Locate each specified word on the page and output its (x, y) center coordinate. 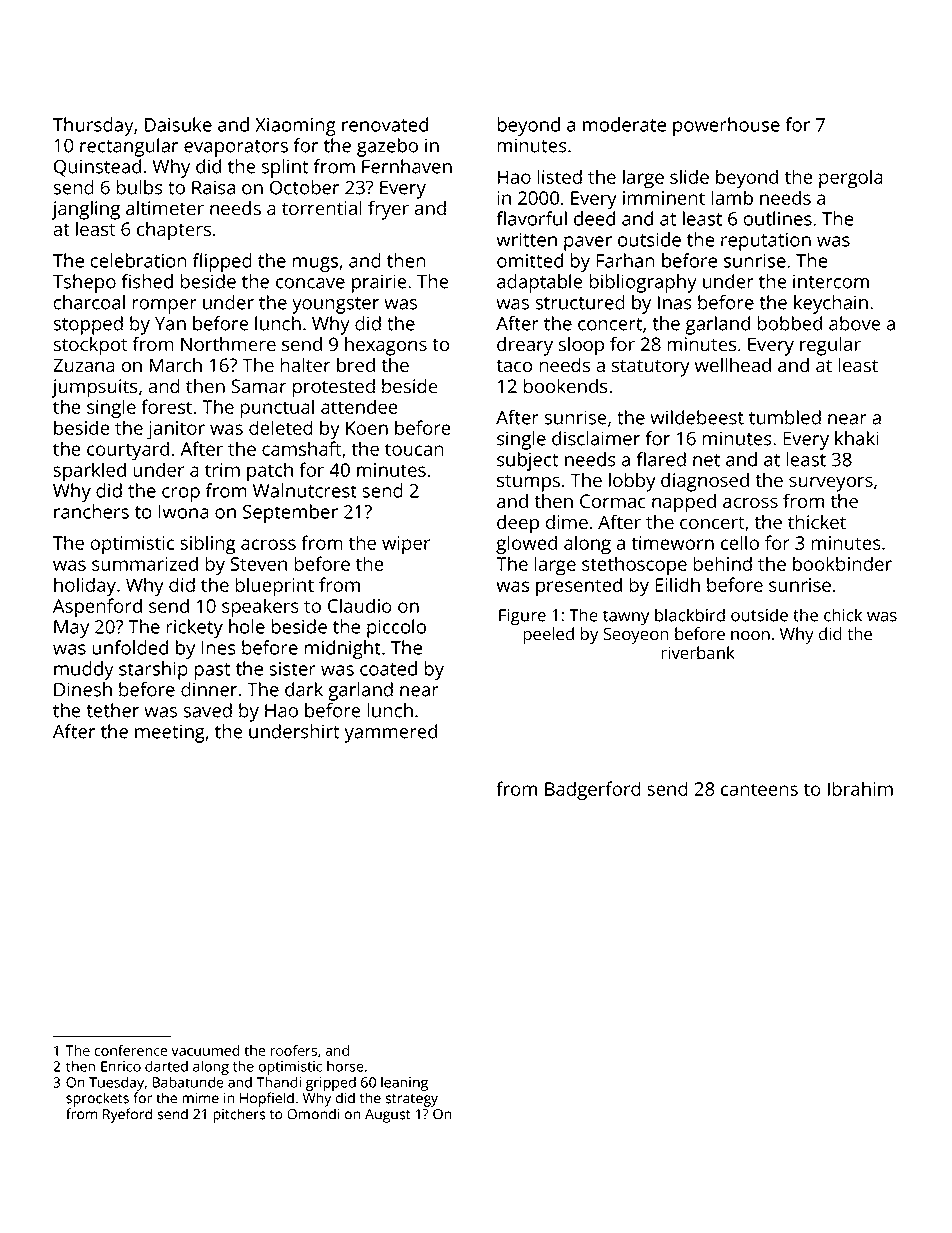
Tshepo (84, 283)
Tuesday (117, 1083)
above (855, 323)
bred (356, 365)
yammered (390, 733)
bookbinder (842, 563)
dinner (209, 689)
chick (843, 615)
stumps (528, 483)
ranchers (91, 511)
